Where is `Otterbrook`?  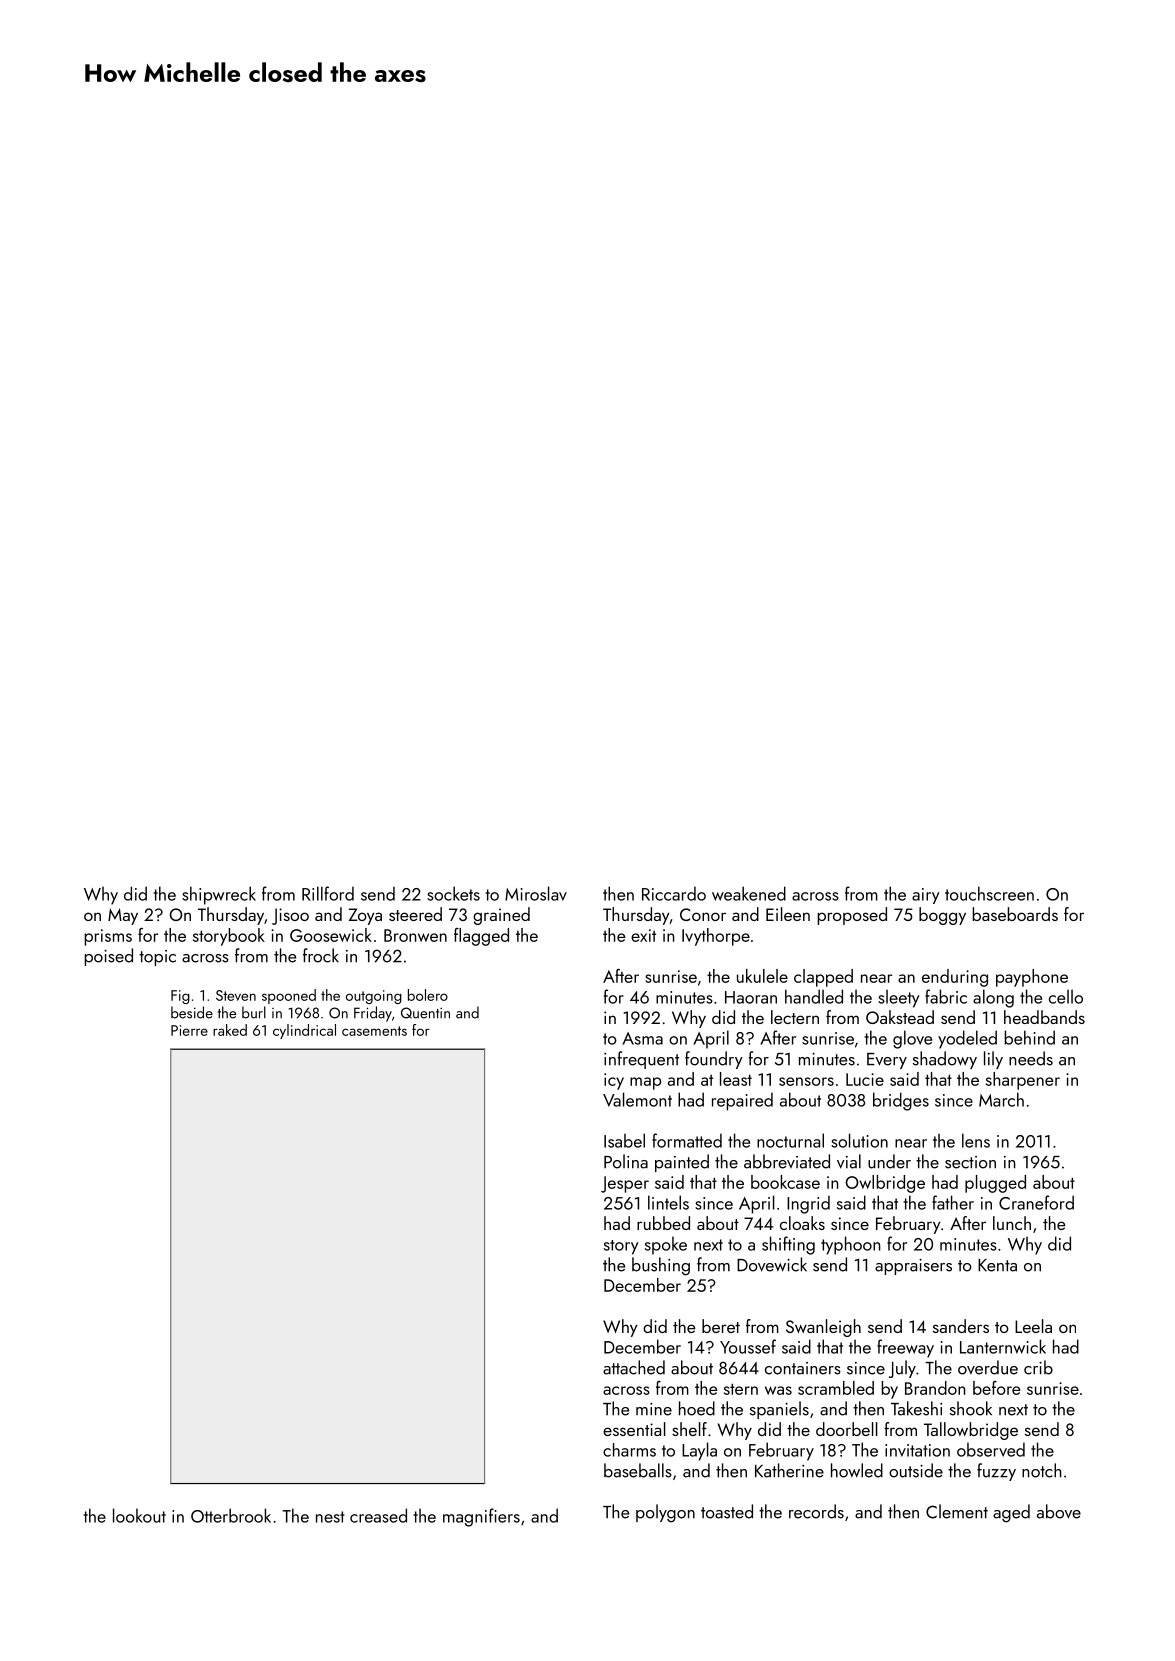 Otterbrook is located at coordinates (231, 1515).
